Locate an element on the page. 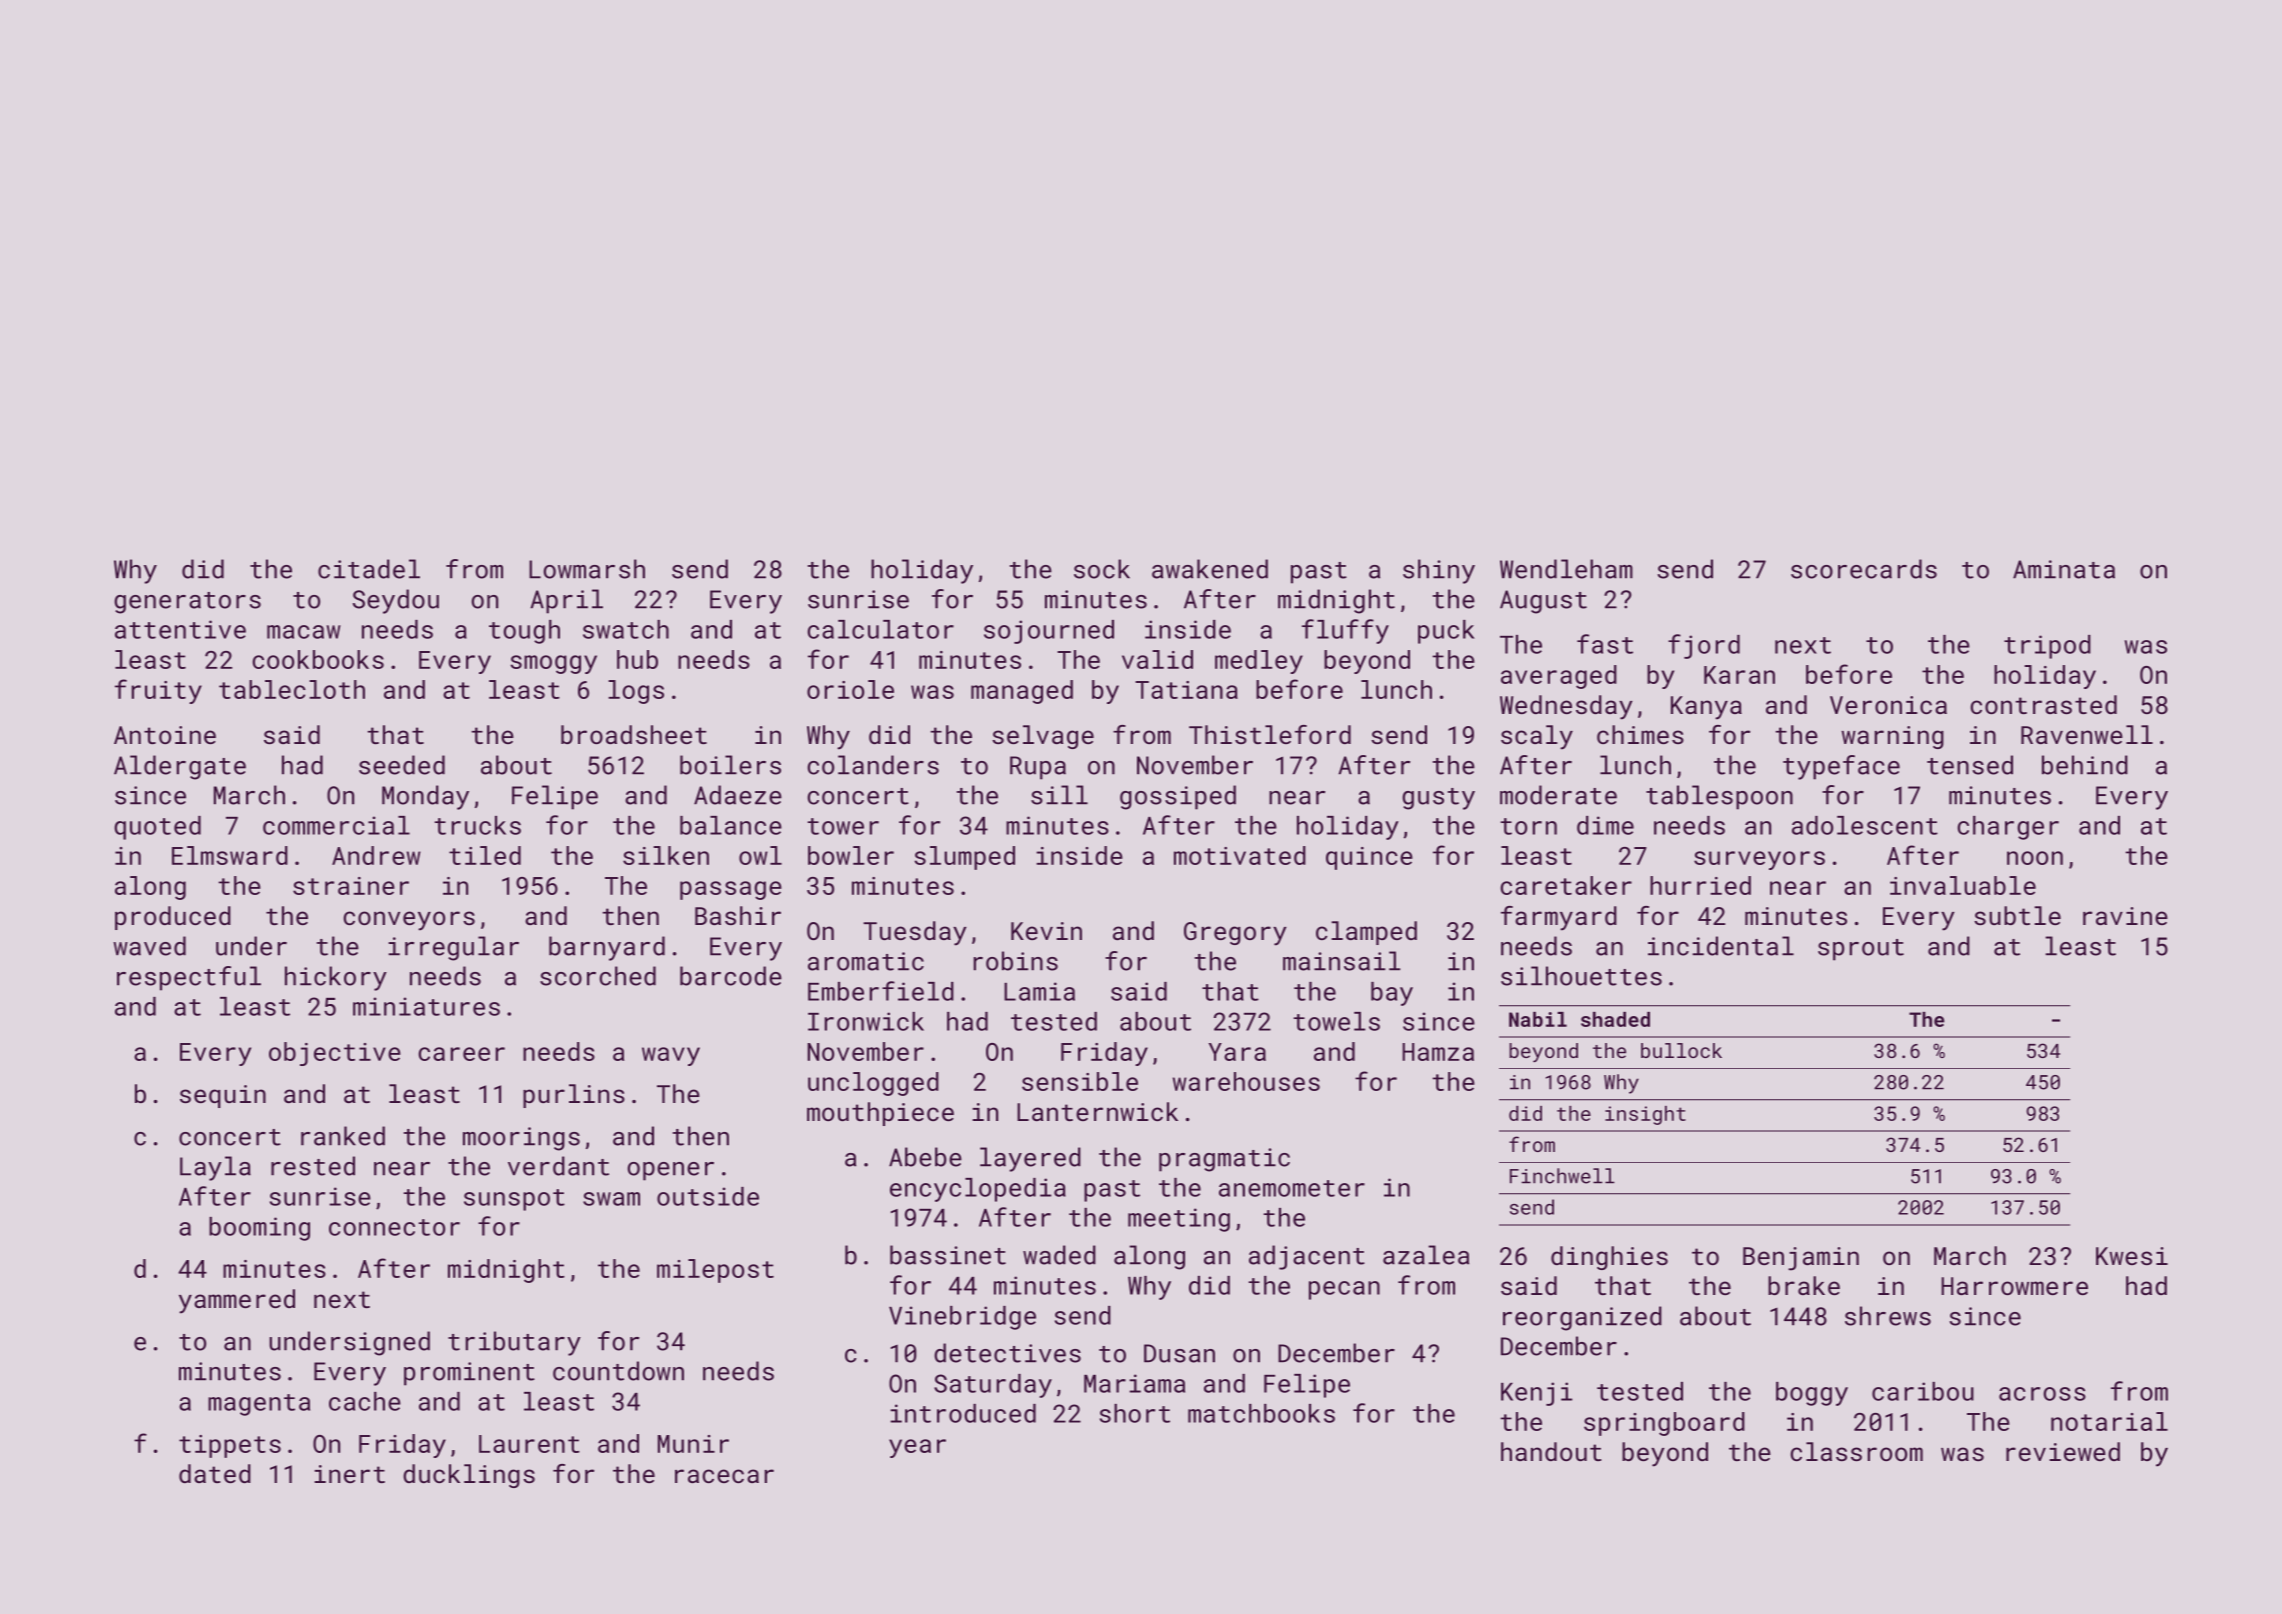 The height and width of the image is (1614, 2282). yammered is located at coordinates (237, 1301).
